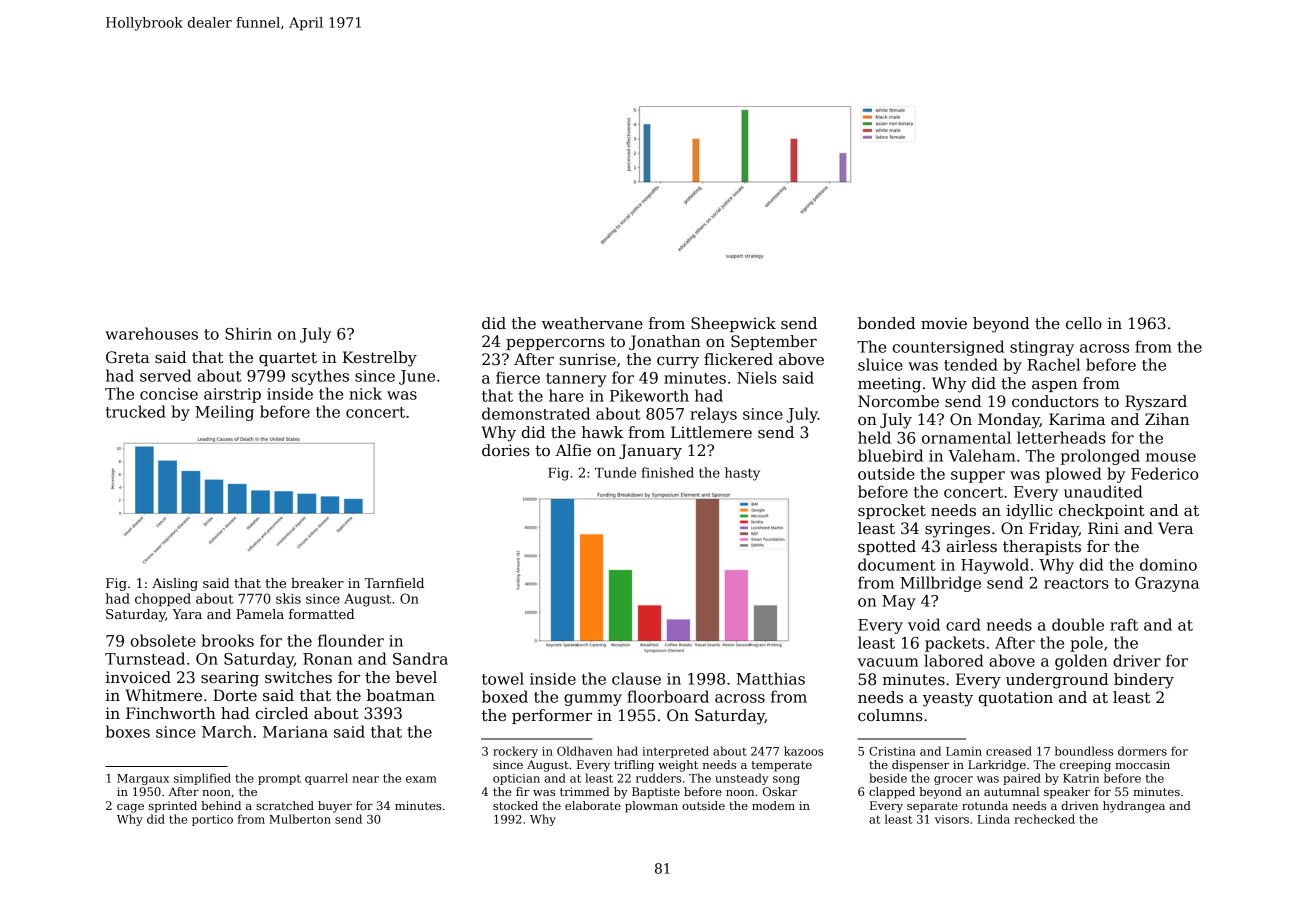 This document has height=924, width=1308. Describe the element at coordinates (151, 333) in the document. I see `warehouses` at that location.
